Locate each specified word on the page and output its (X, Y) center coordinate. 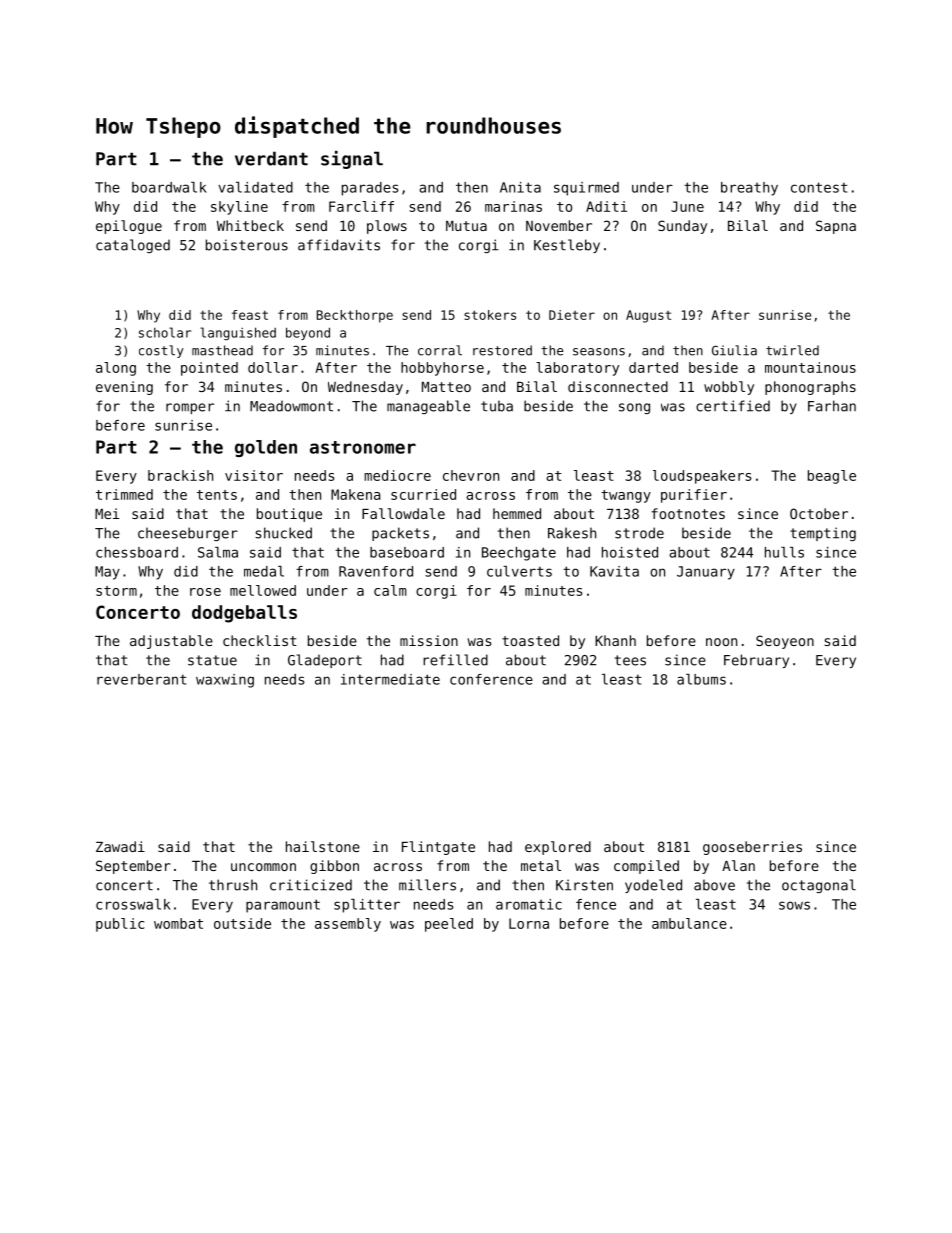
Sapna (836, 227)
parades (370, 189)
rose (205, 592)
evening (124, 388)
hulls (784, 552)
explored (558, 848)
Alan (738, 865)
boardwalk (169, 187)
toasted (530, 640)
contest (819, 187)
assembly (348, 925)
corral (440, 350)
